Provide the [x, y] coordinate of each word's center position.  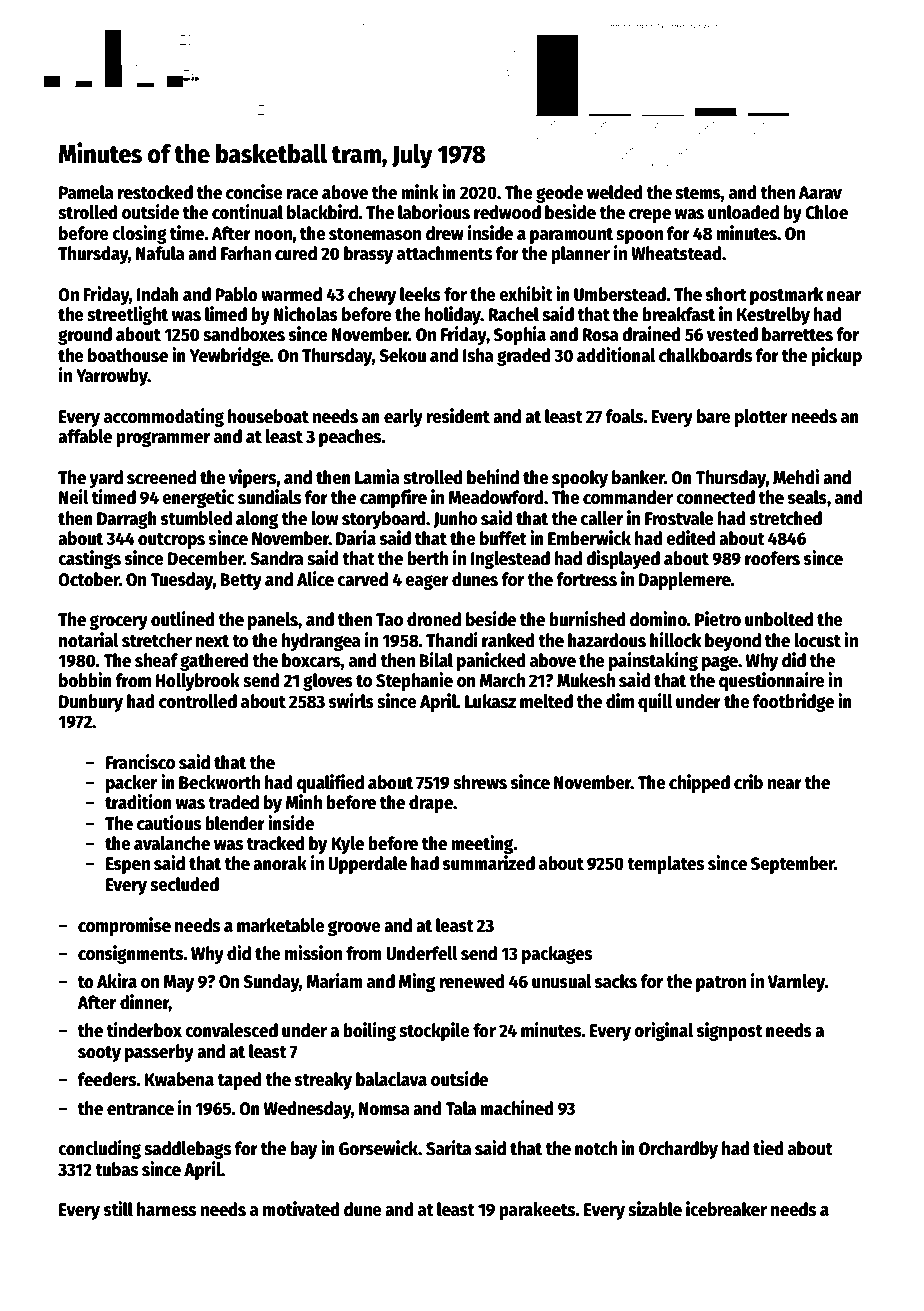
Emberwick [589, 538]
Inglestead [510, 560]
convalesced [231, 1030]
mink [420, 191]
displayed [623, 559]
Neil [74, 497]
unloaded [743, 212]
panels [273, 621]
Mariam [334, 981]
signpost [730, 1031]
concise [254, 192]
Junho [455, 519]
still [118, 1209]
